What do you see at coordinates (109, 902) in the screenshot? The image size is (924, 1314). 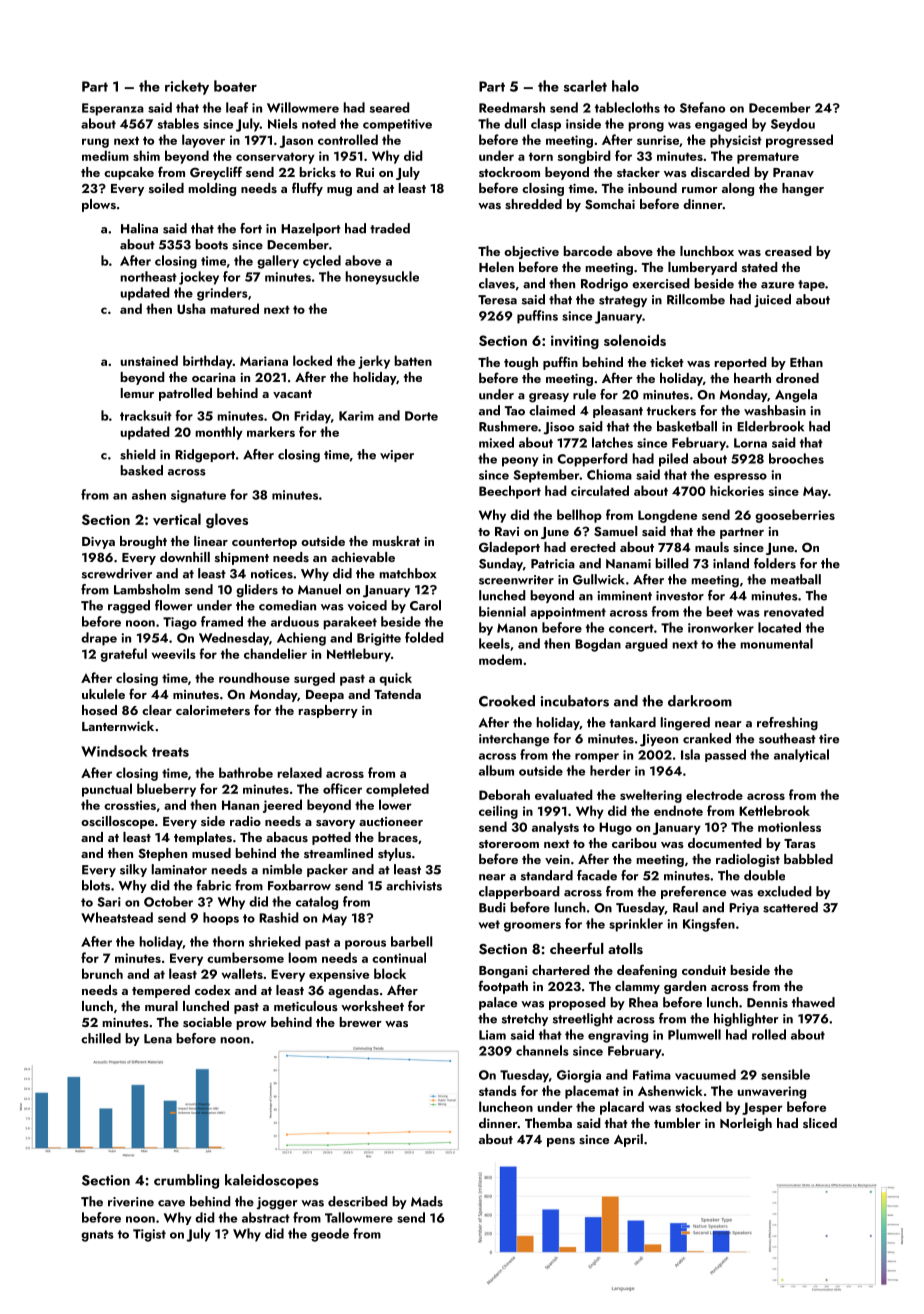 I see `Sari` at bounding box center [109, 902].
